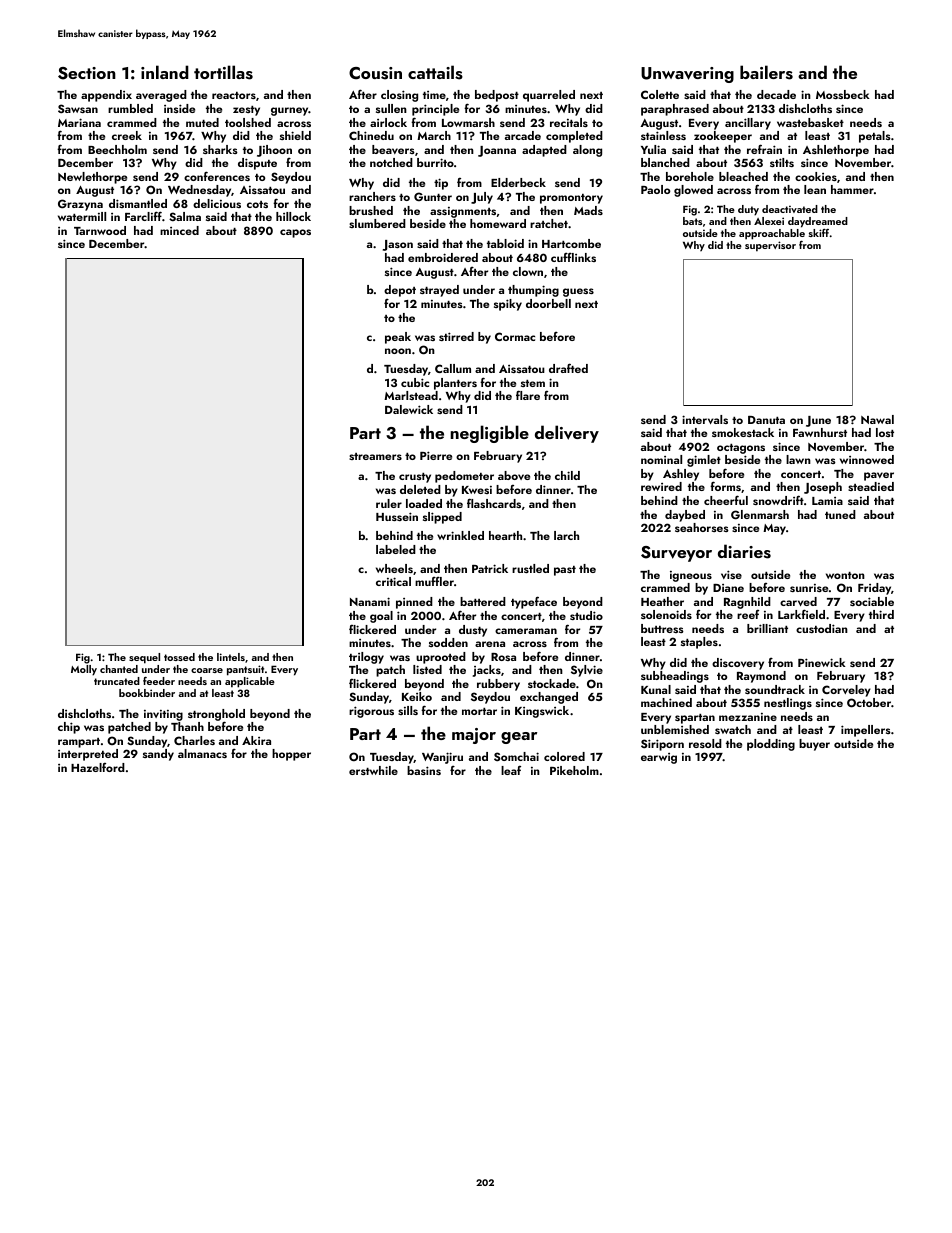 This page has width=952, height=1233. Describe the element at coordinates (394, 568) in the page. I see `wheels` at that location.
